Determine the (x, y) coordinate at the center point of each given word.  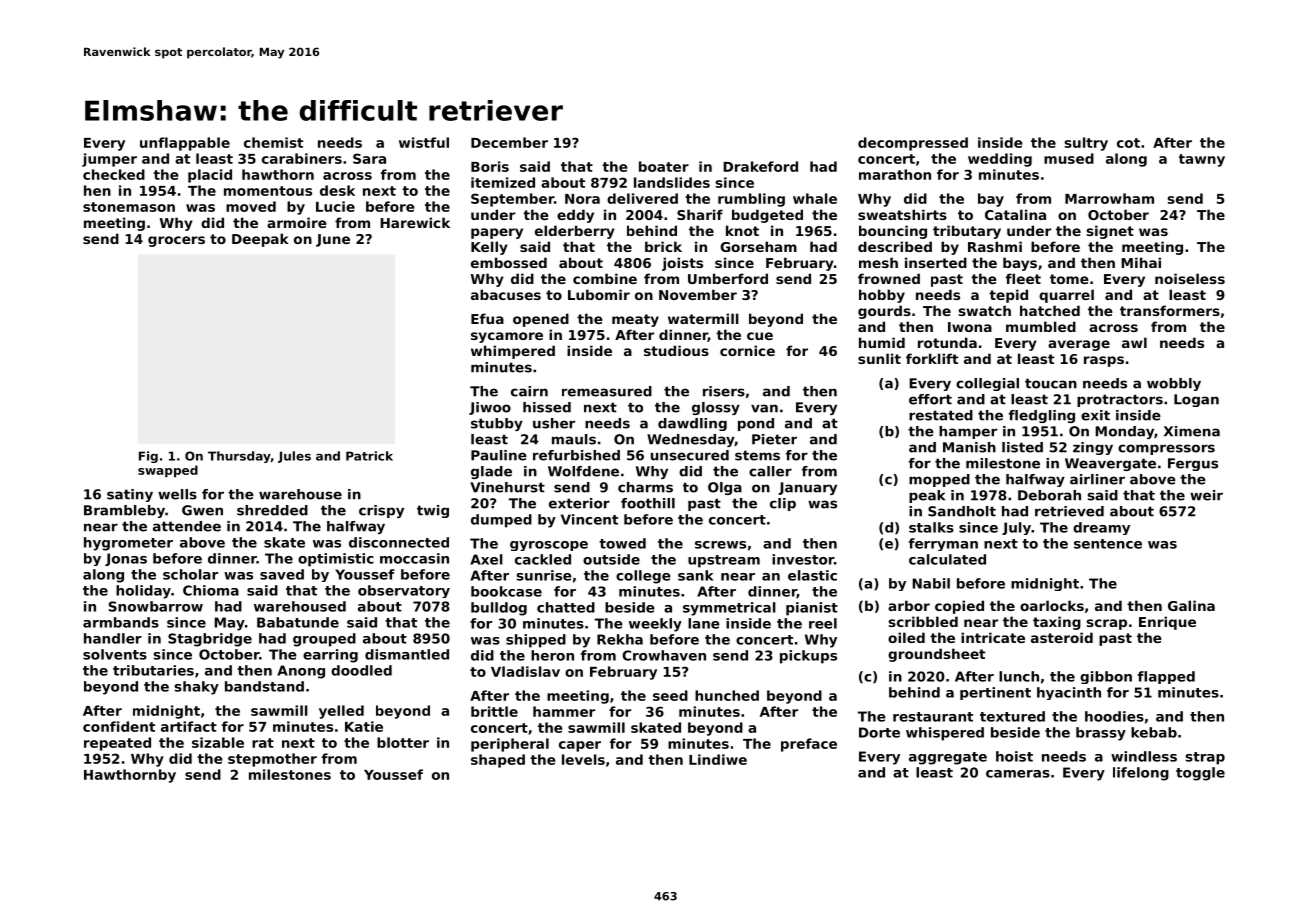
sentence (1108, 544)
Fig (148, 457)
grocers (176, 241)
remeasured (607, 391)
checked (114, 174)
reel (823, 623)
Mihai (1141, 262)
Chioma (211, 590)
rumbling (751, 200)
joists (682, 264)
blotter (403, 742)
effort (930, 399)
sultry (1086, 144)
